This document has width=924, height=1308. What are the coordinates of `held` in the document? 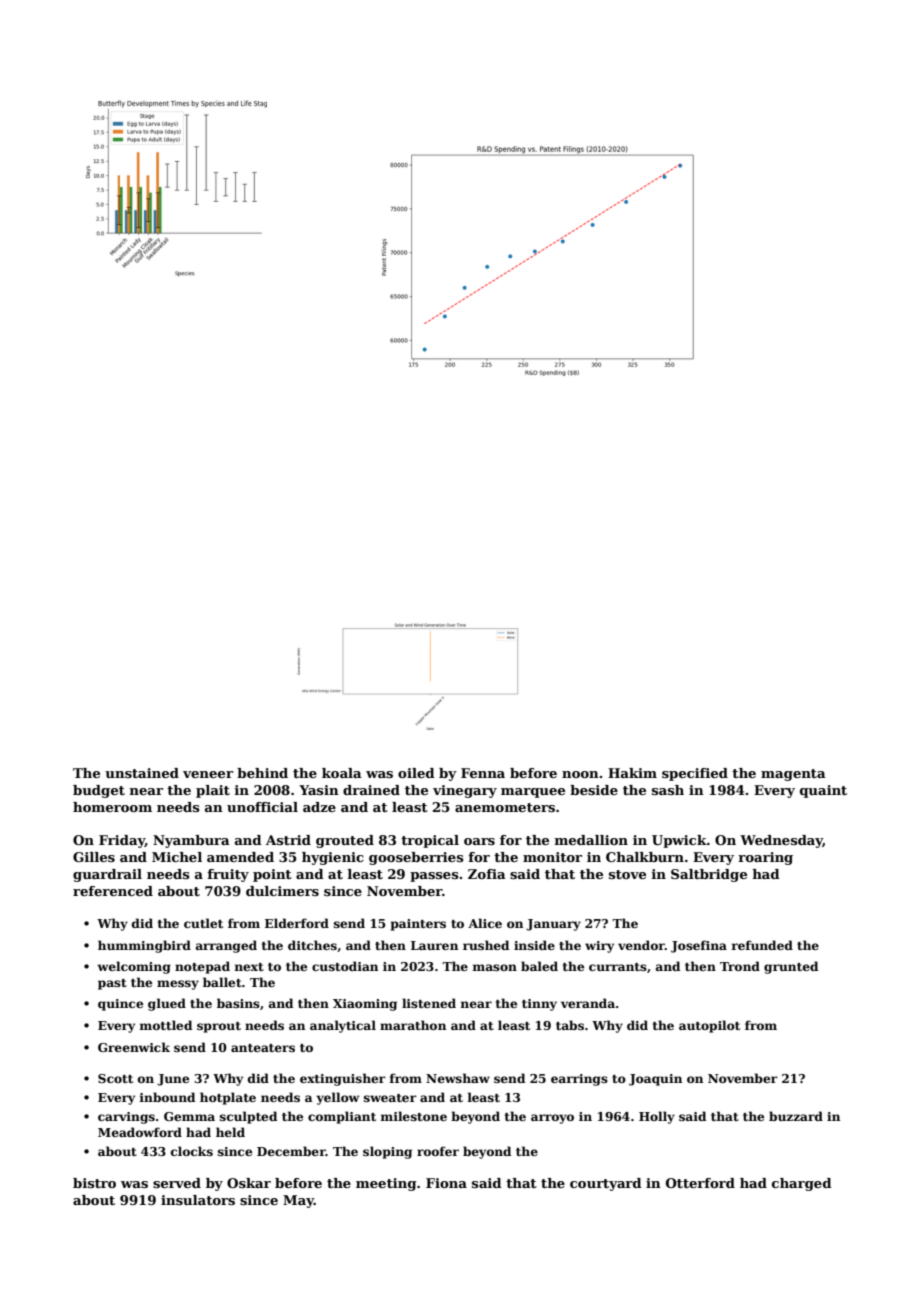 It's located at (230, 1132).
